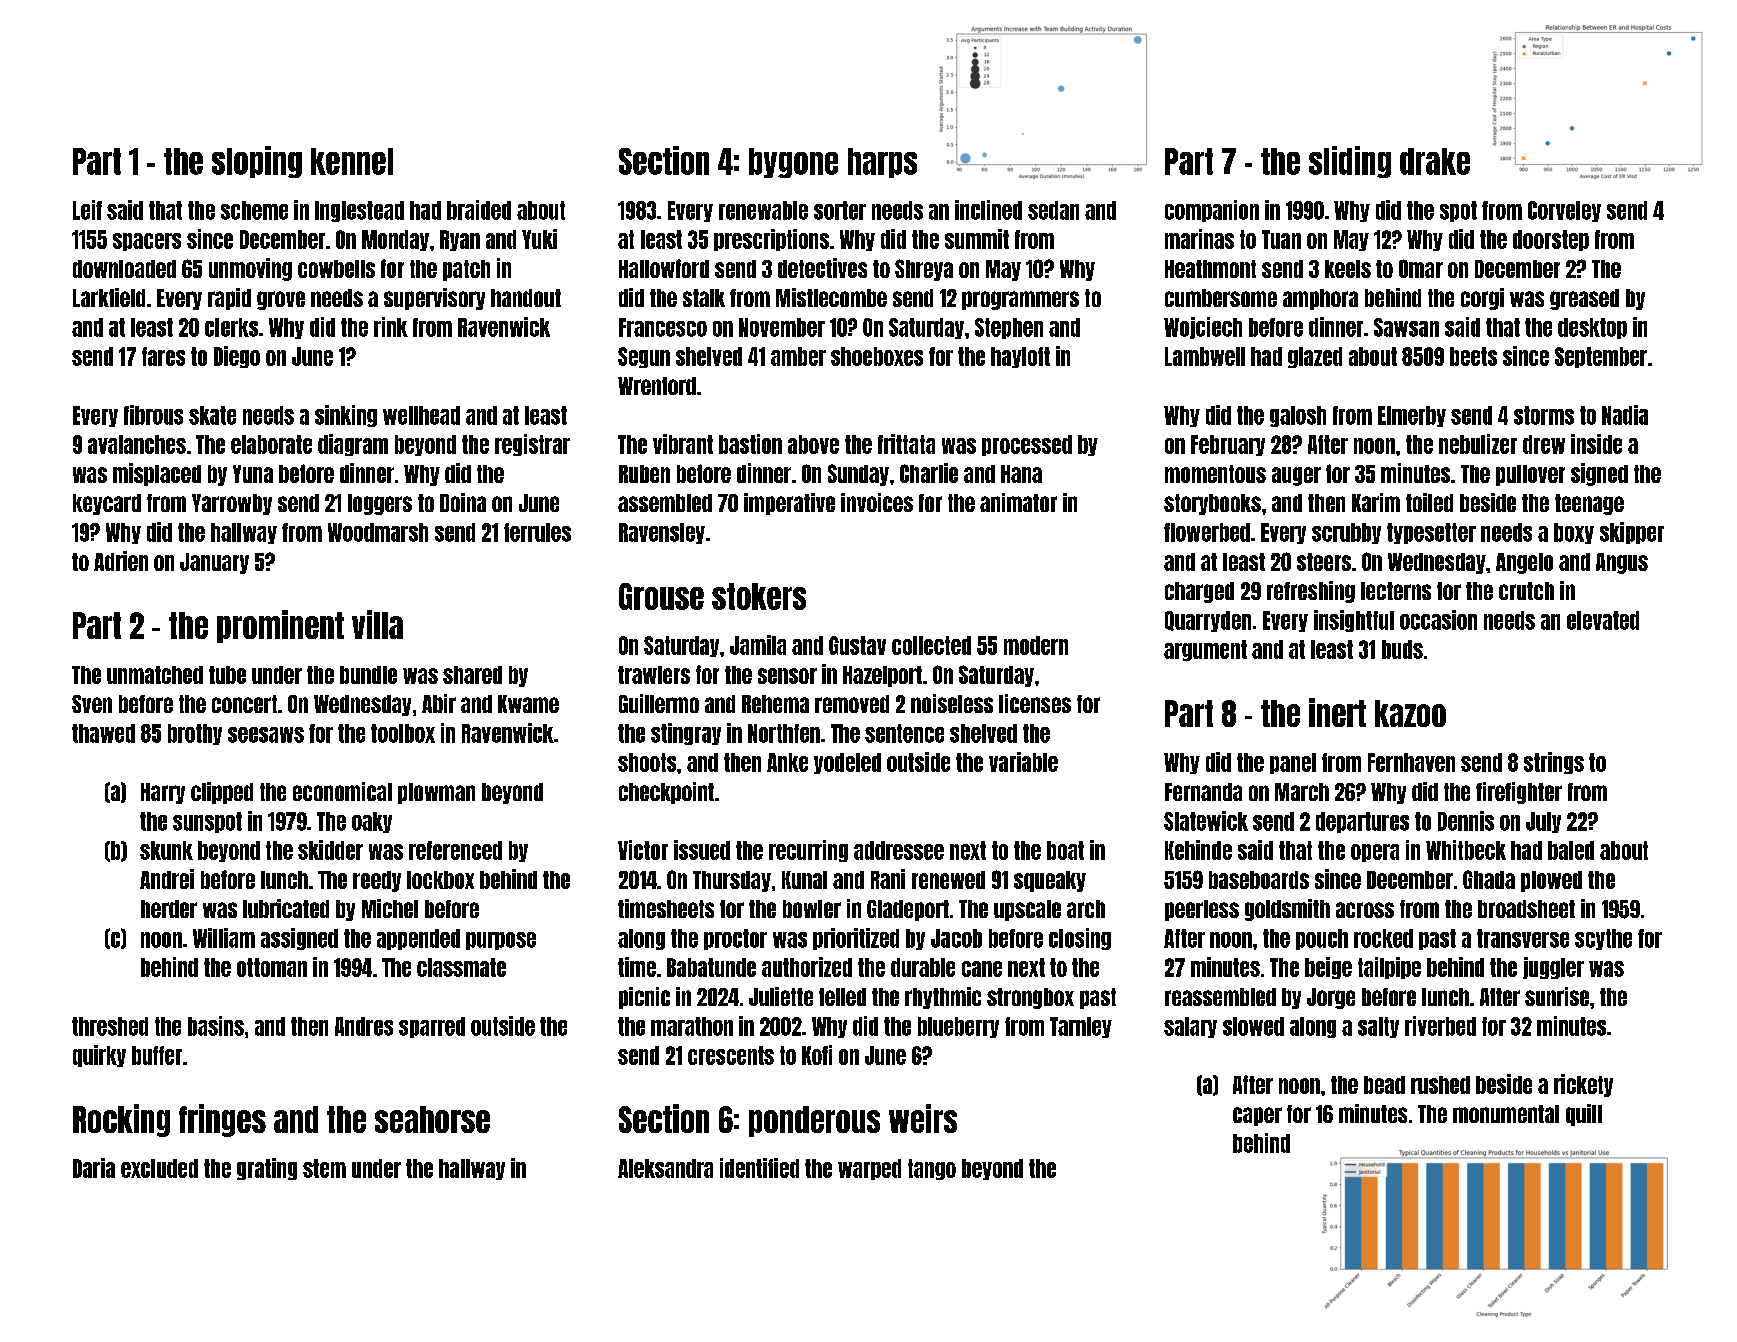 This screenshot has height=1342, width=1737. What do you see at coordinates (1571, 850) in the screenshot?
I see `baled` at bounding box center [1571, 850].
